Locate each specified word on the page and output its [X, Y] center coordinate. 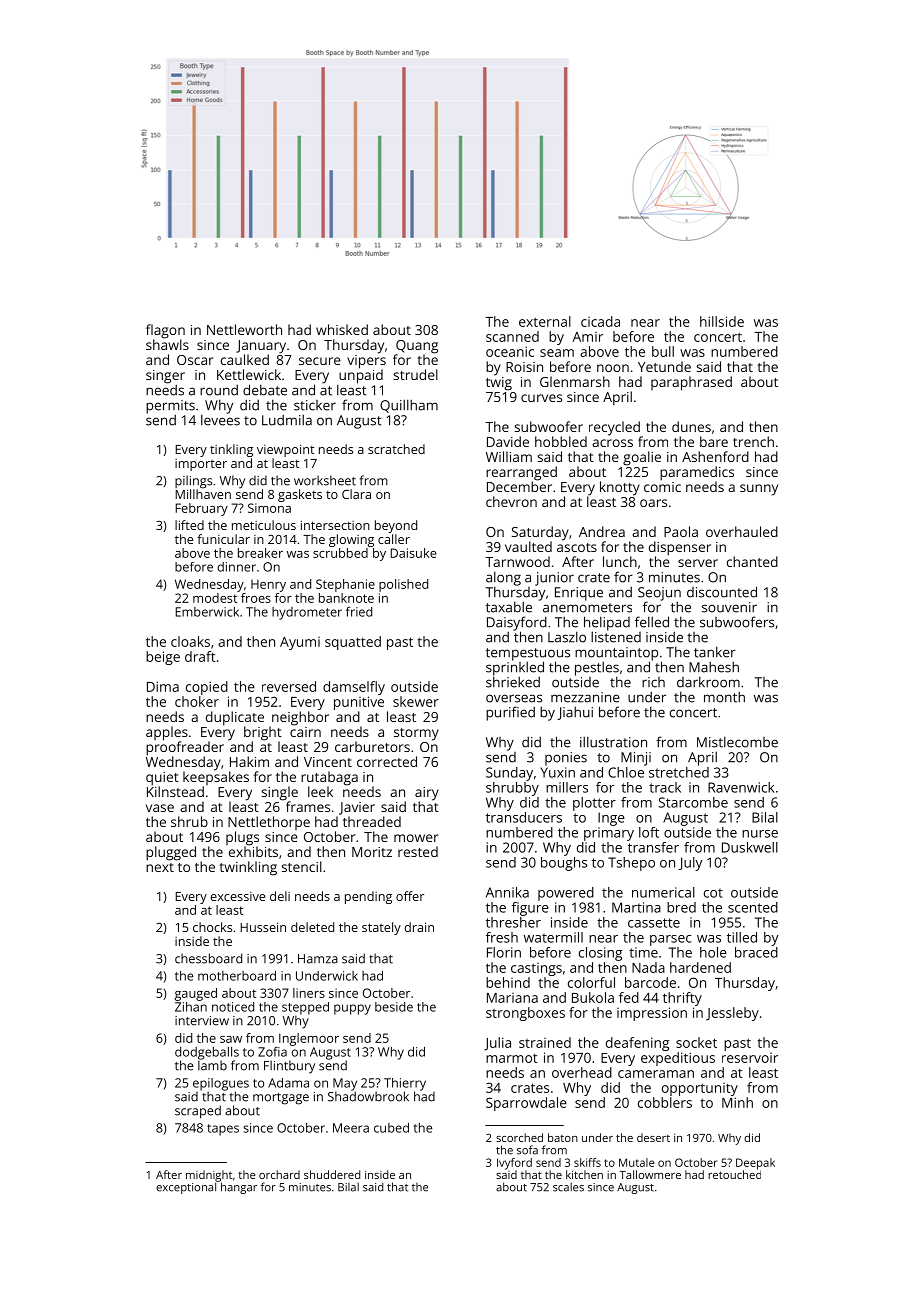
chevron [511, 501]
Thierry [405, 1084]
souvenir [729, 607]
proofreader [185, 748]
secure [320, 361]
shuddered [332, 1174]
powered [566, 894]
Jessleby [732, 1014]
